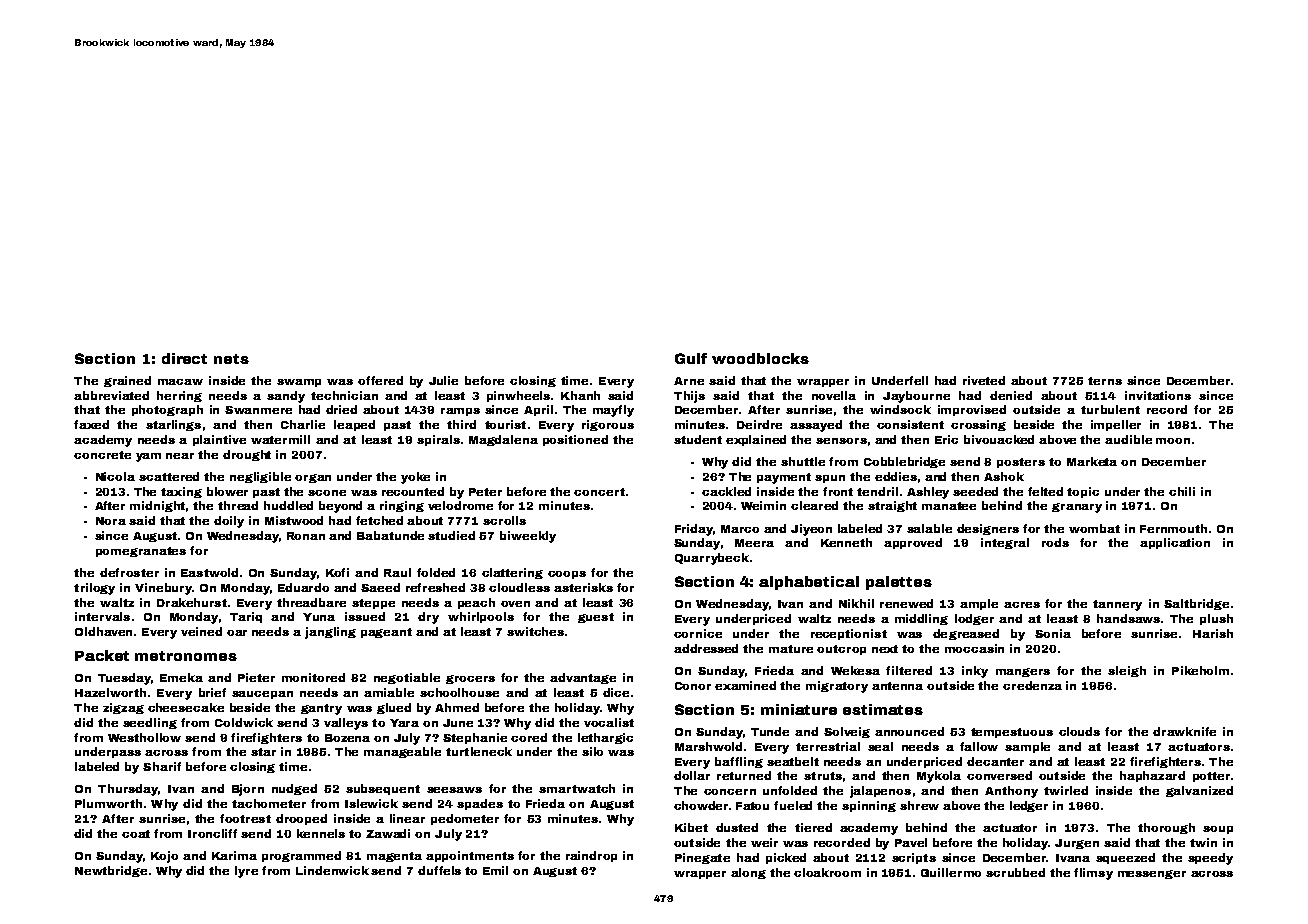  Describe the element at coordinates (1173, 528) in the screenshot. I see `Fernmouth` at that location.
